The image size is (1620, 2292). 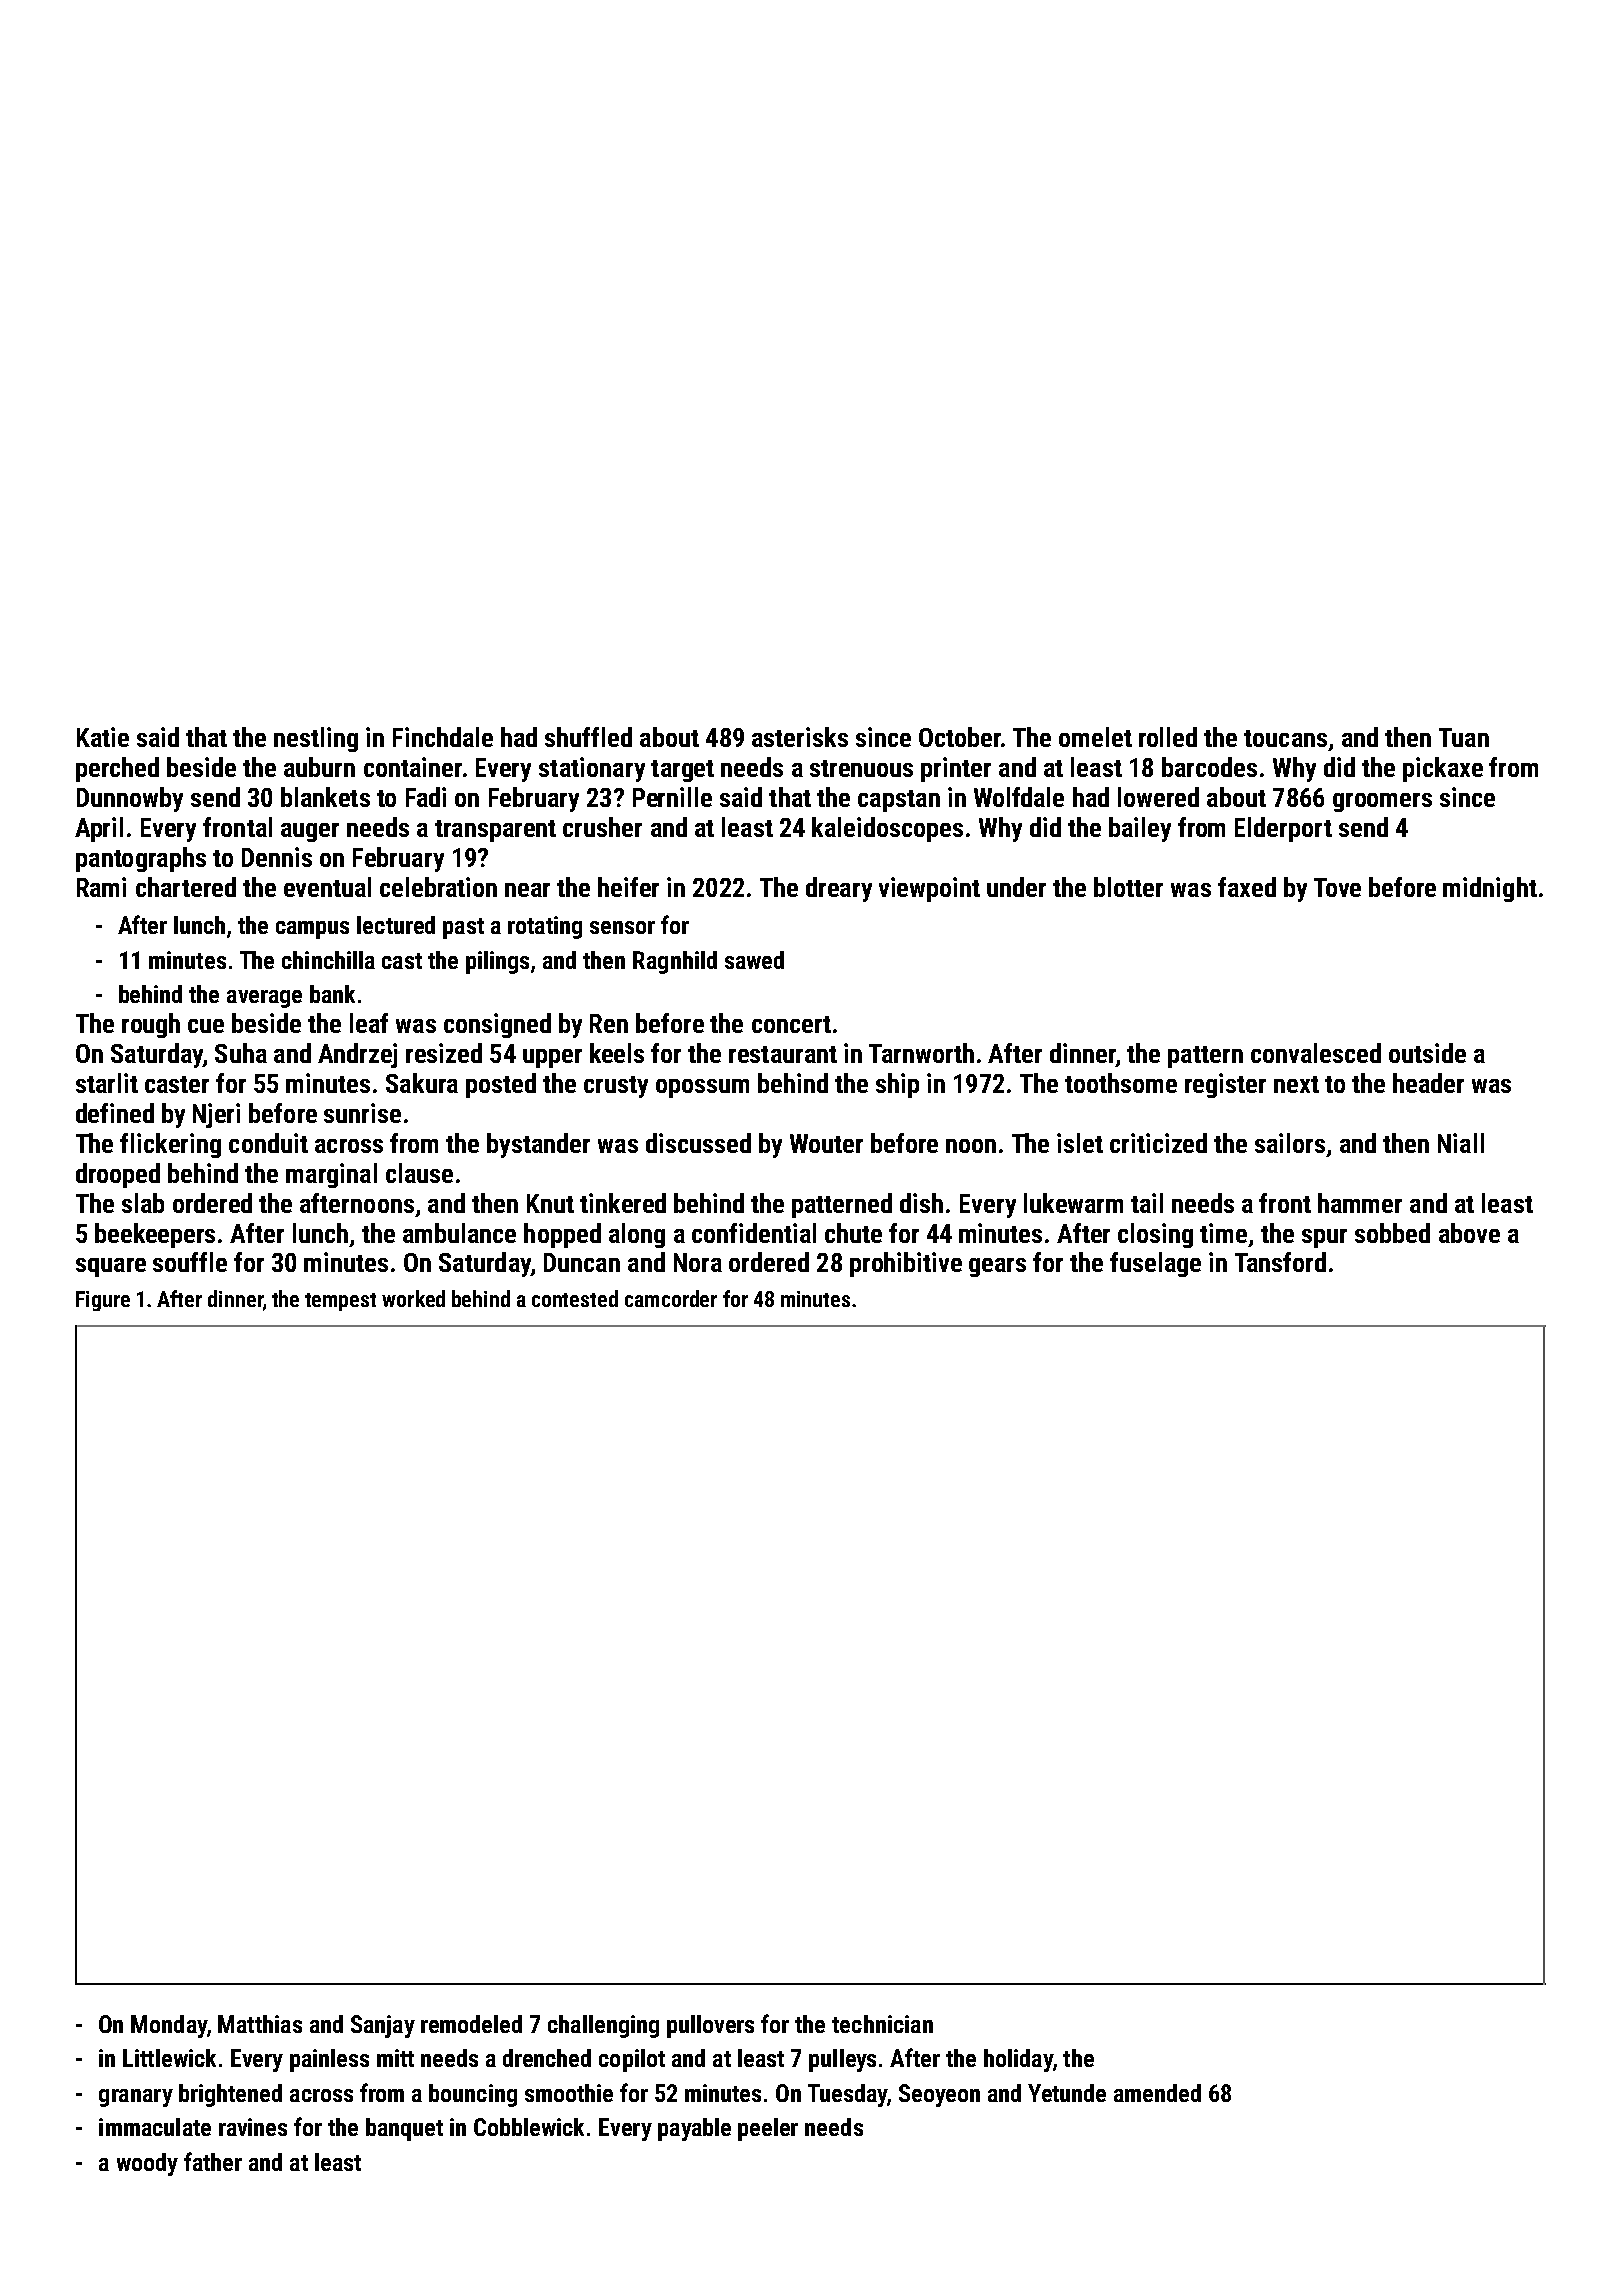 I want to click on technician, so click(x=882, y=2024).
